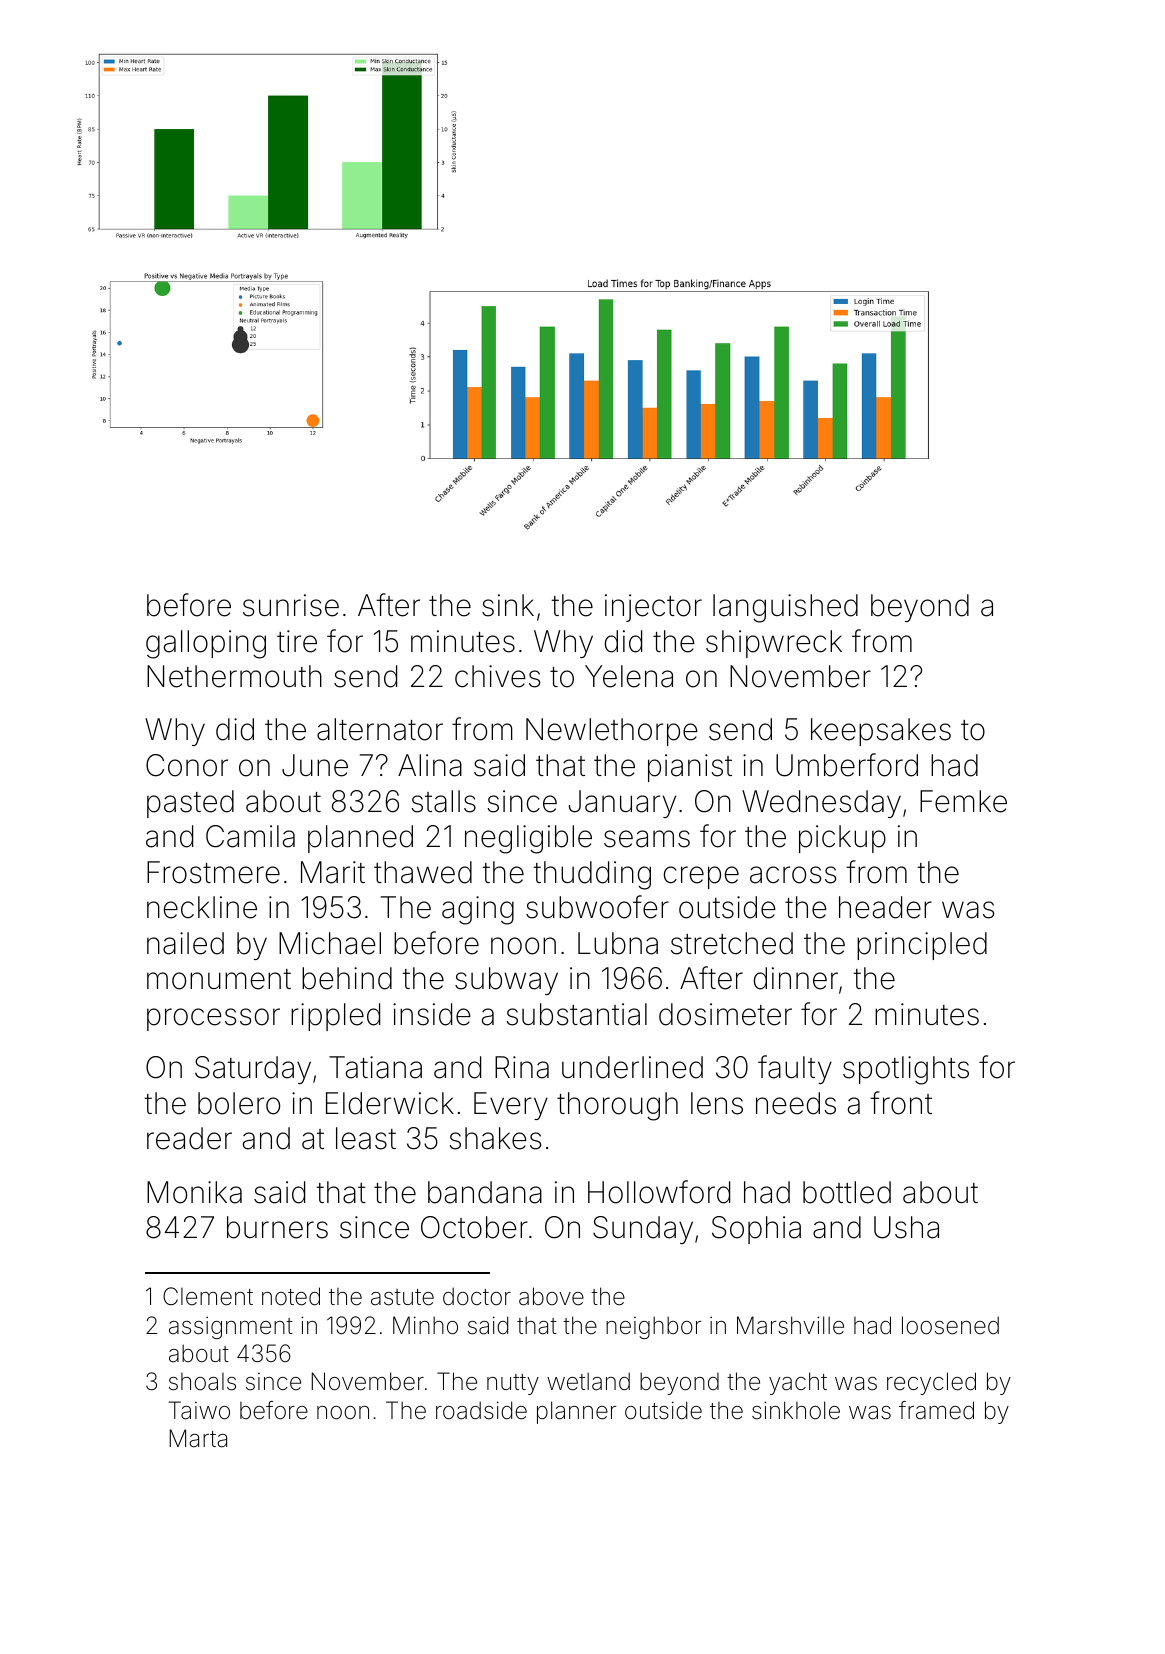  I want to click on languished, so click(785, 608).
